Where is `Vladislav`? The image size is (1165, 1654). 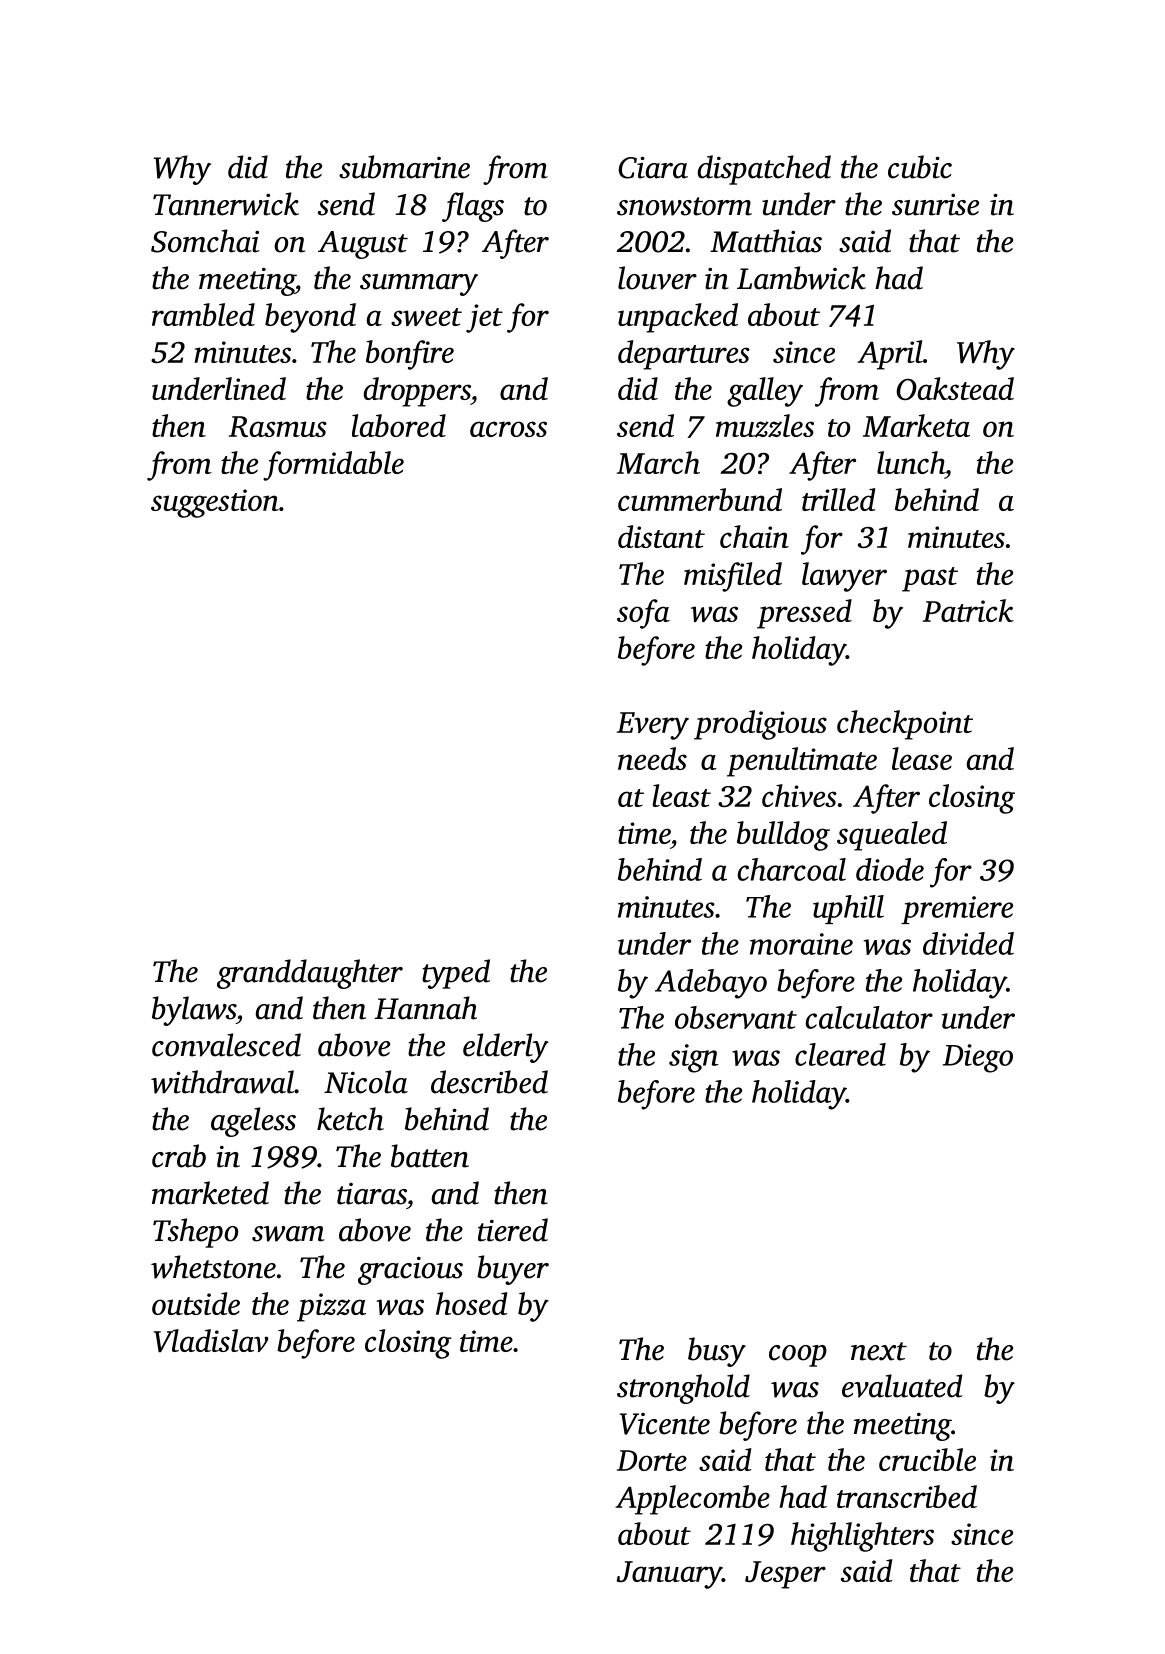
Vladislav is located at coordinates (211, 1341).
